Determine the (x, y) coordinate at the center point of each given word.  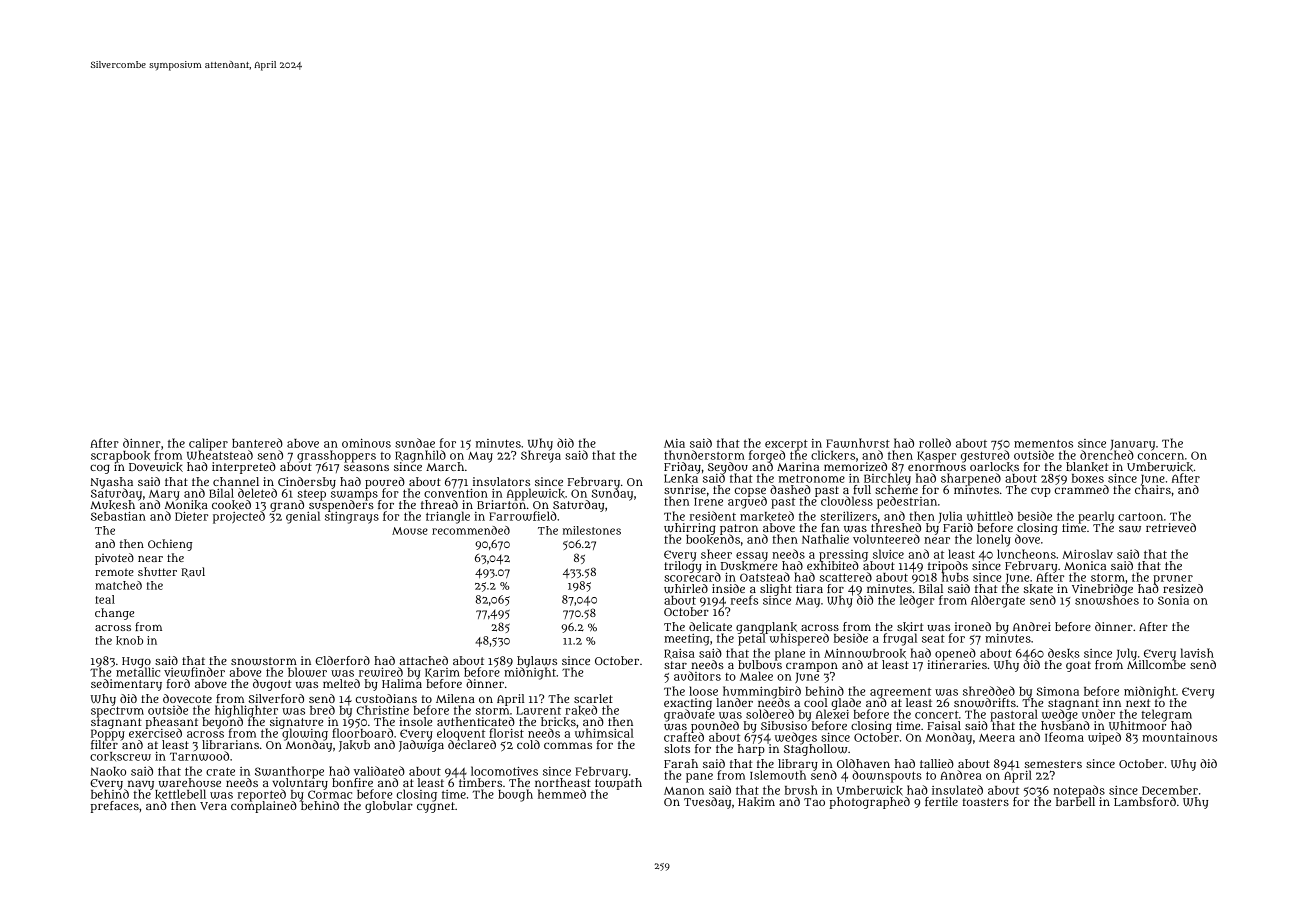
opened (955, 654)
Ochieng (170, 545)
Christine (383, 710)
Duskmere (749, 566)
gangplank (766, 628)
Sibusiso (784, 725)
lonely (993, 540)
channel (236, 481)
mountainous (1179, 737)
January (1132, 445)
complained (264, 807)
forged (767, 456)
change (114, 614)
